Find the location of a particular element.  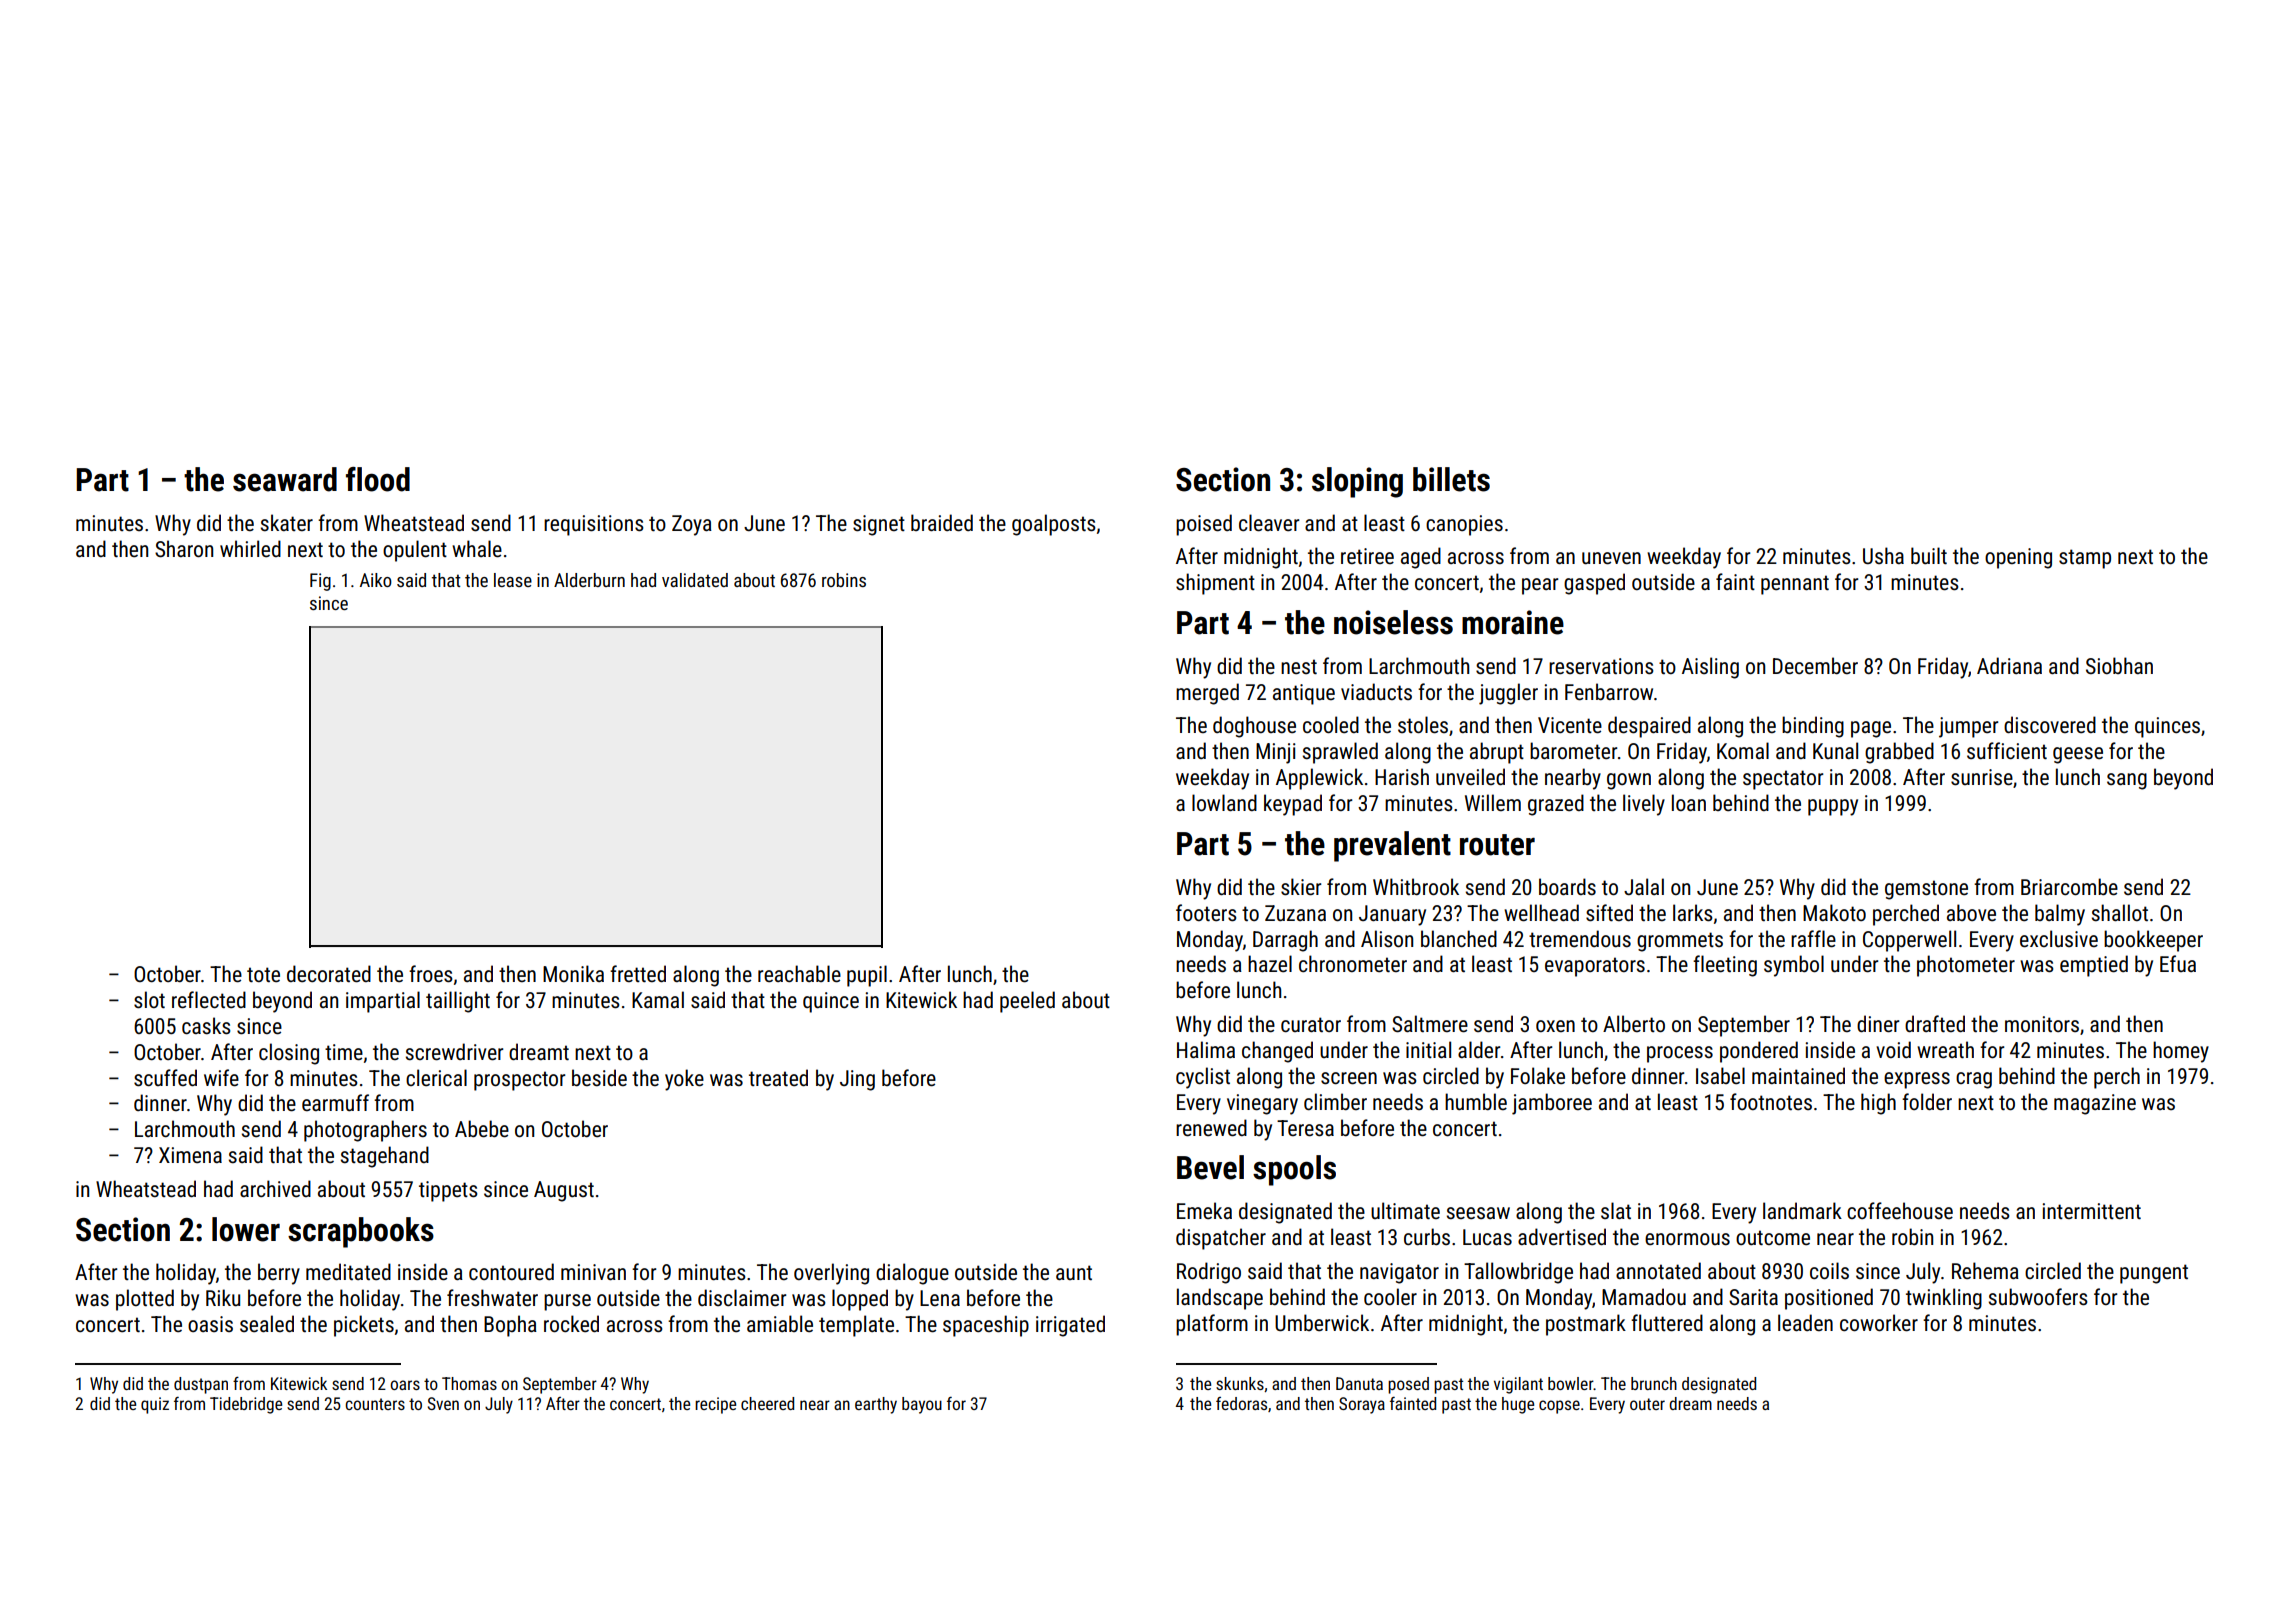

Fig is located at coordinates (320, 582).
